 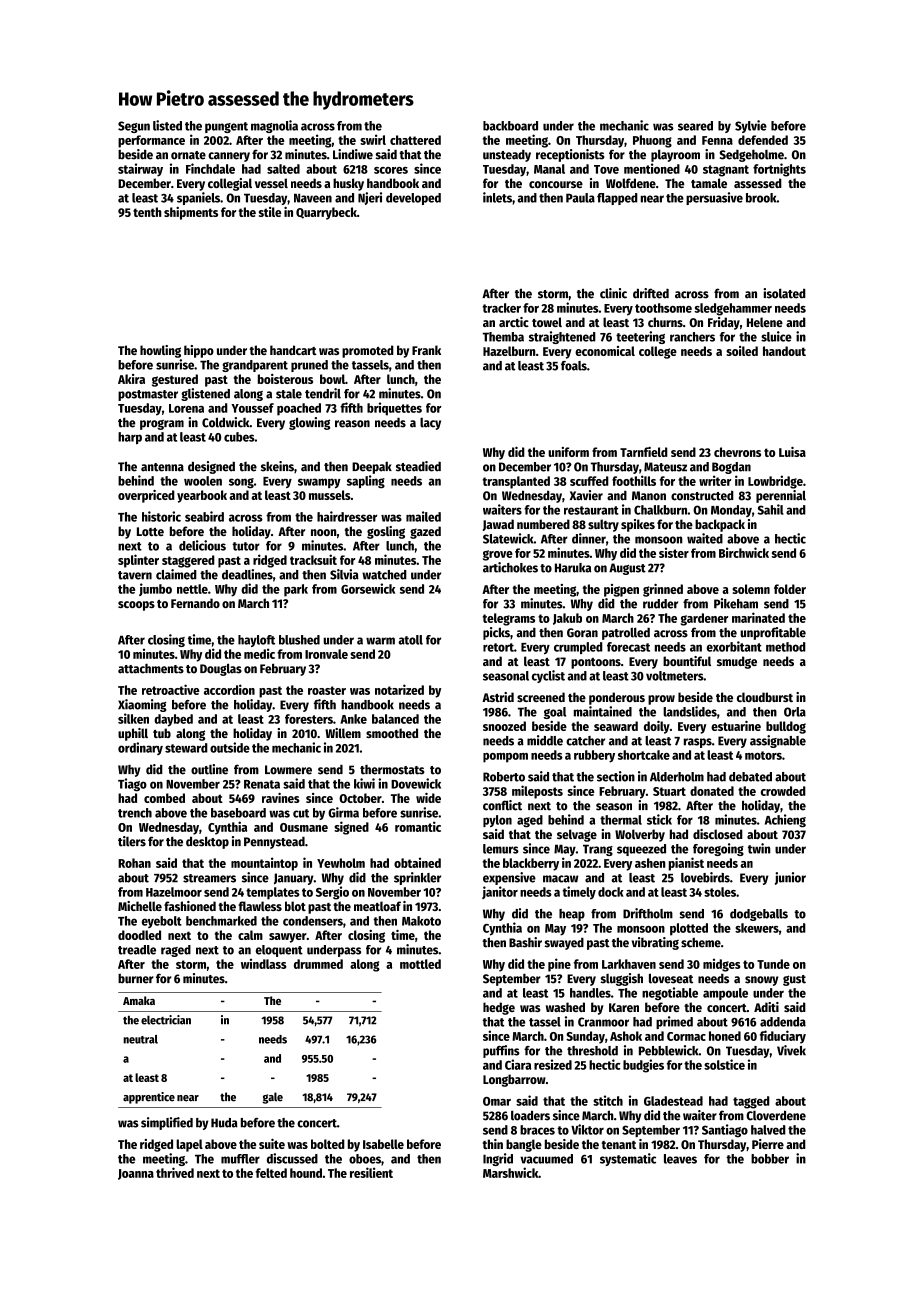 What do you see at coordinates (497, 197) in the image?
I see `inlets` at bounding box center [497, 197].
